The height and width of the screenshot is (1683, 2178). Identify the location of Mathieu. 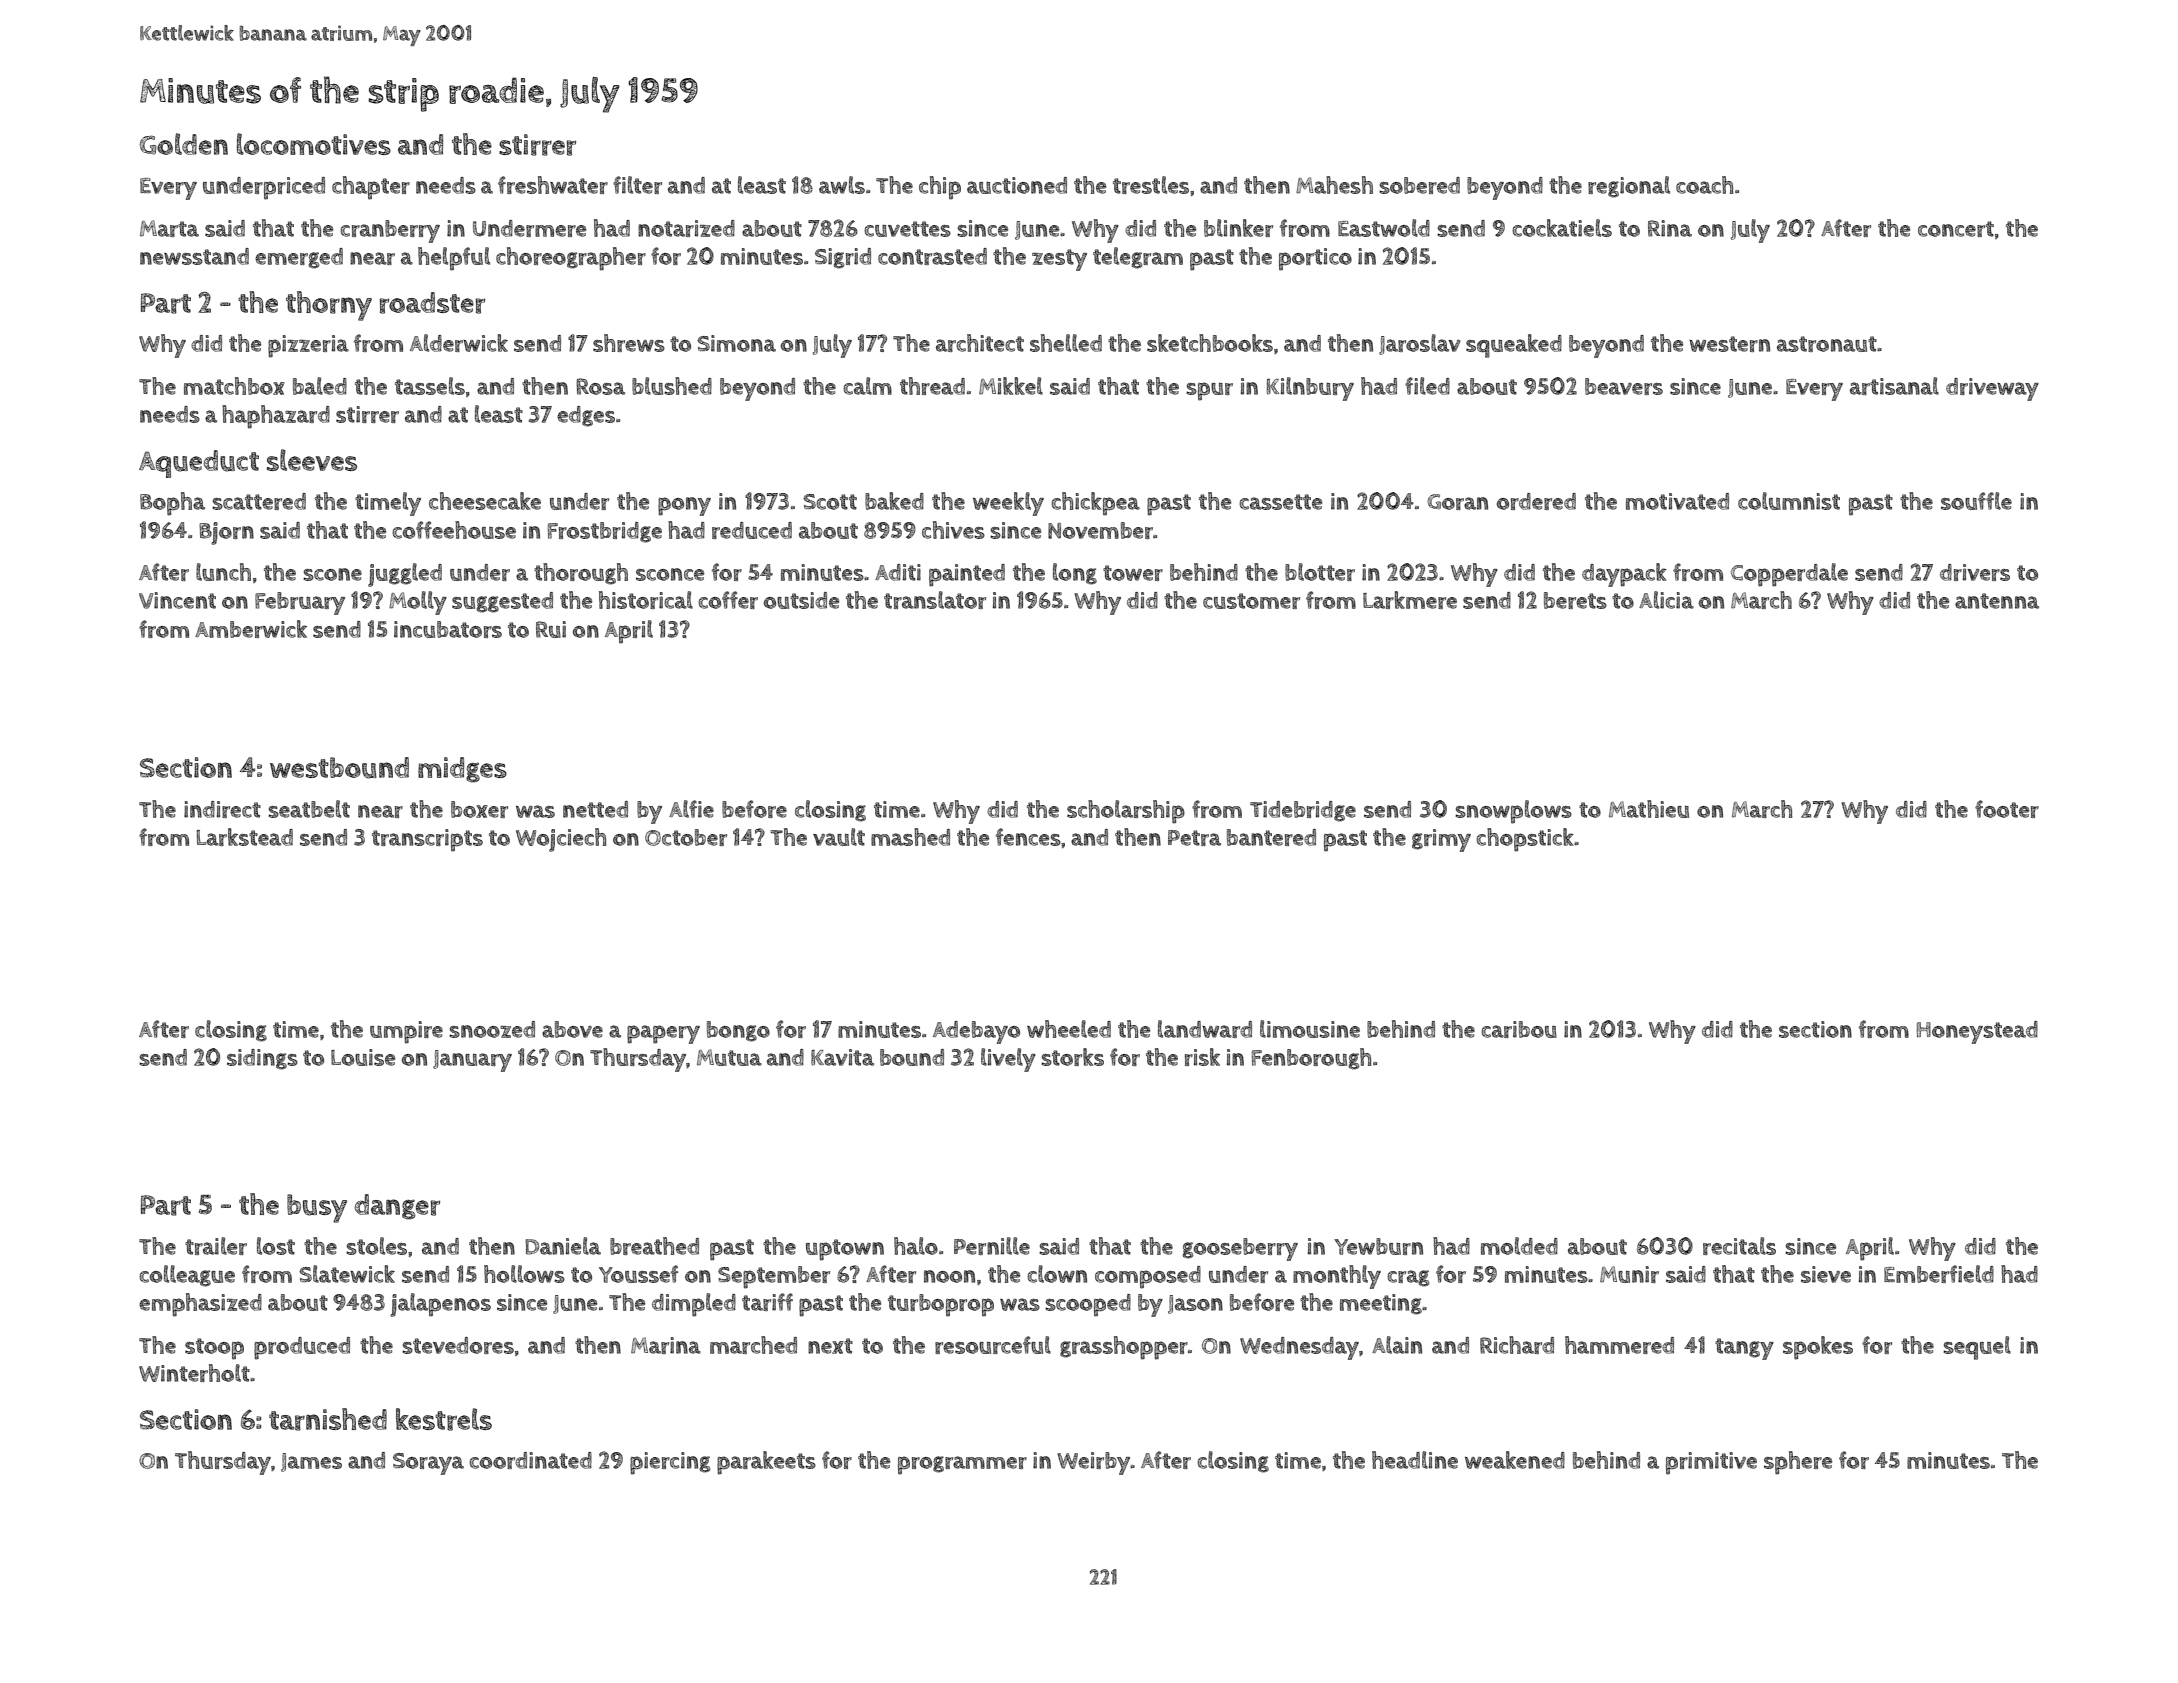
(1649, 809).
